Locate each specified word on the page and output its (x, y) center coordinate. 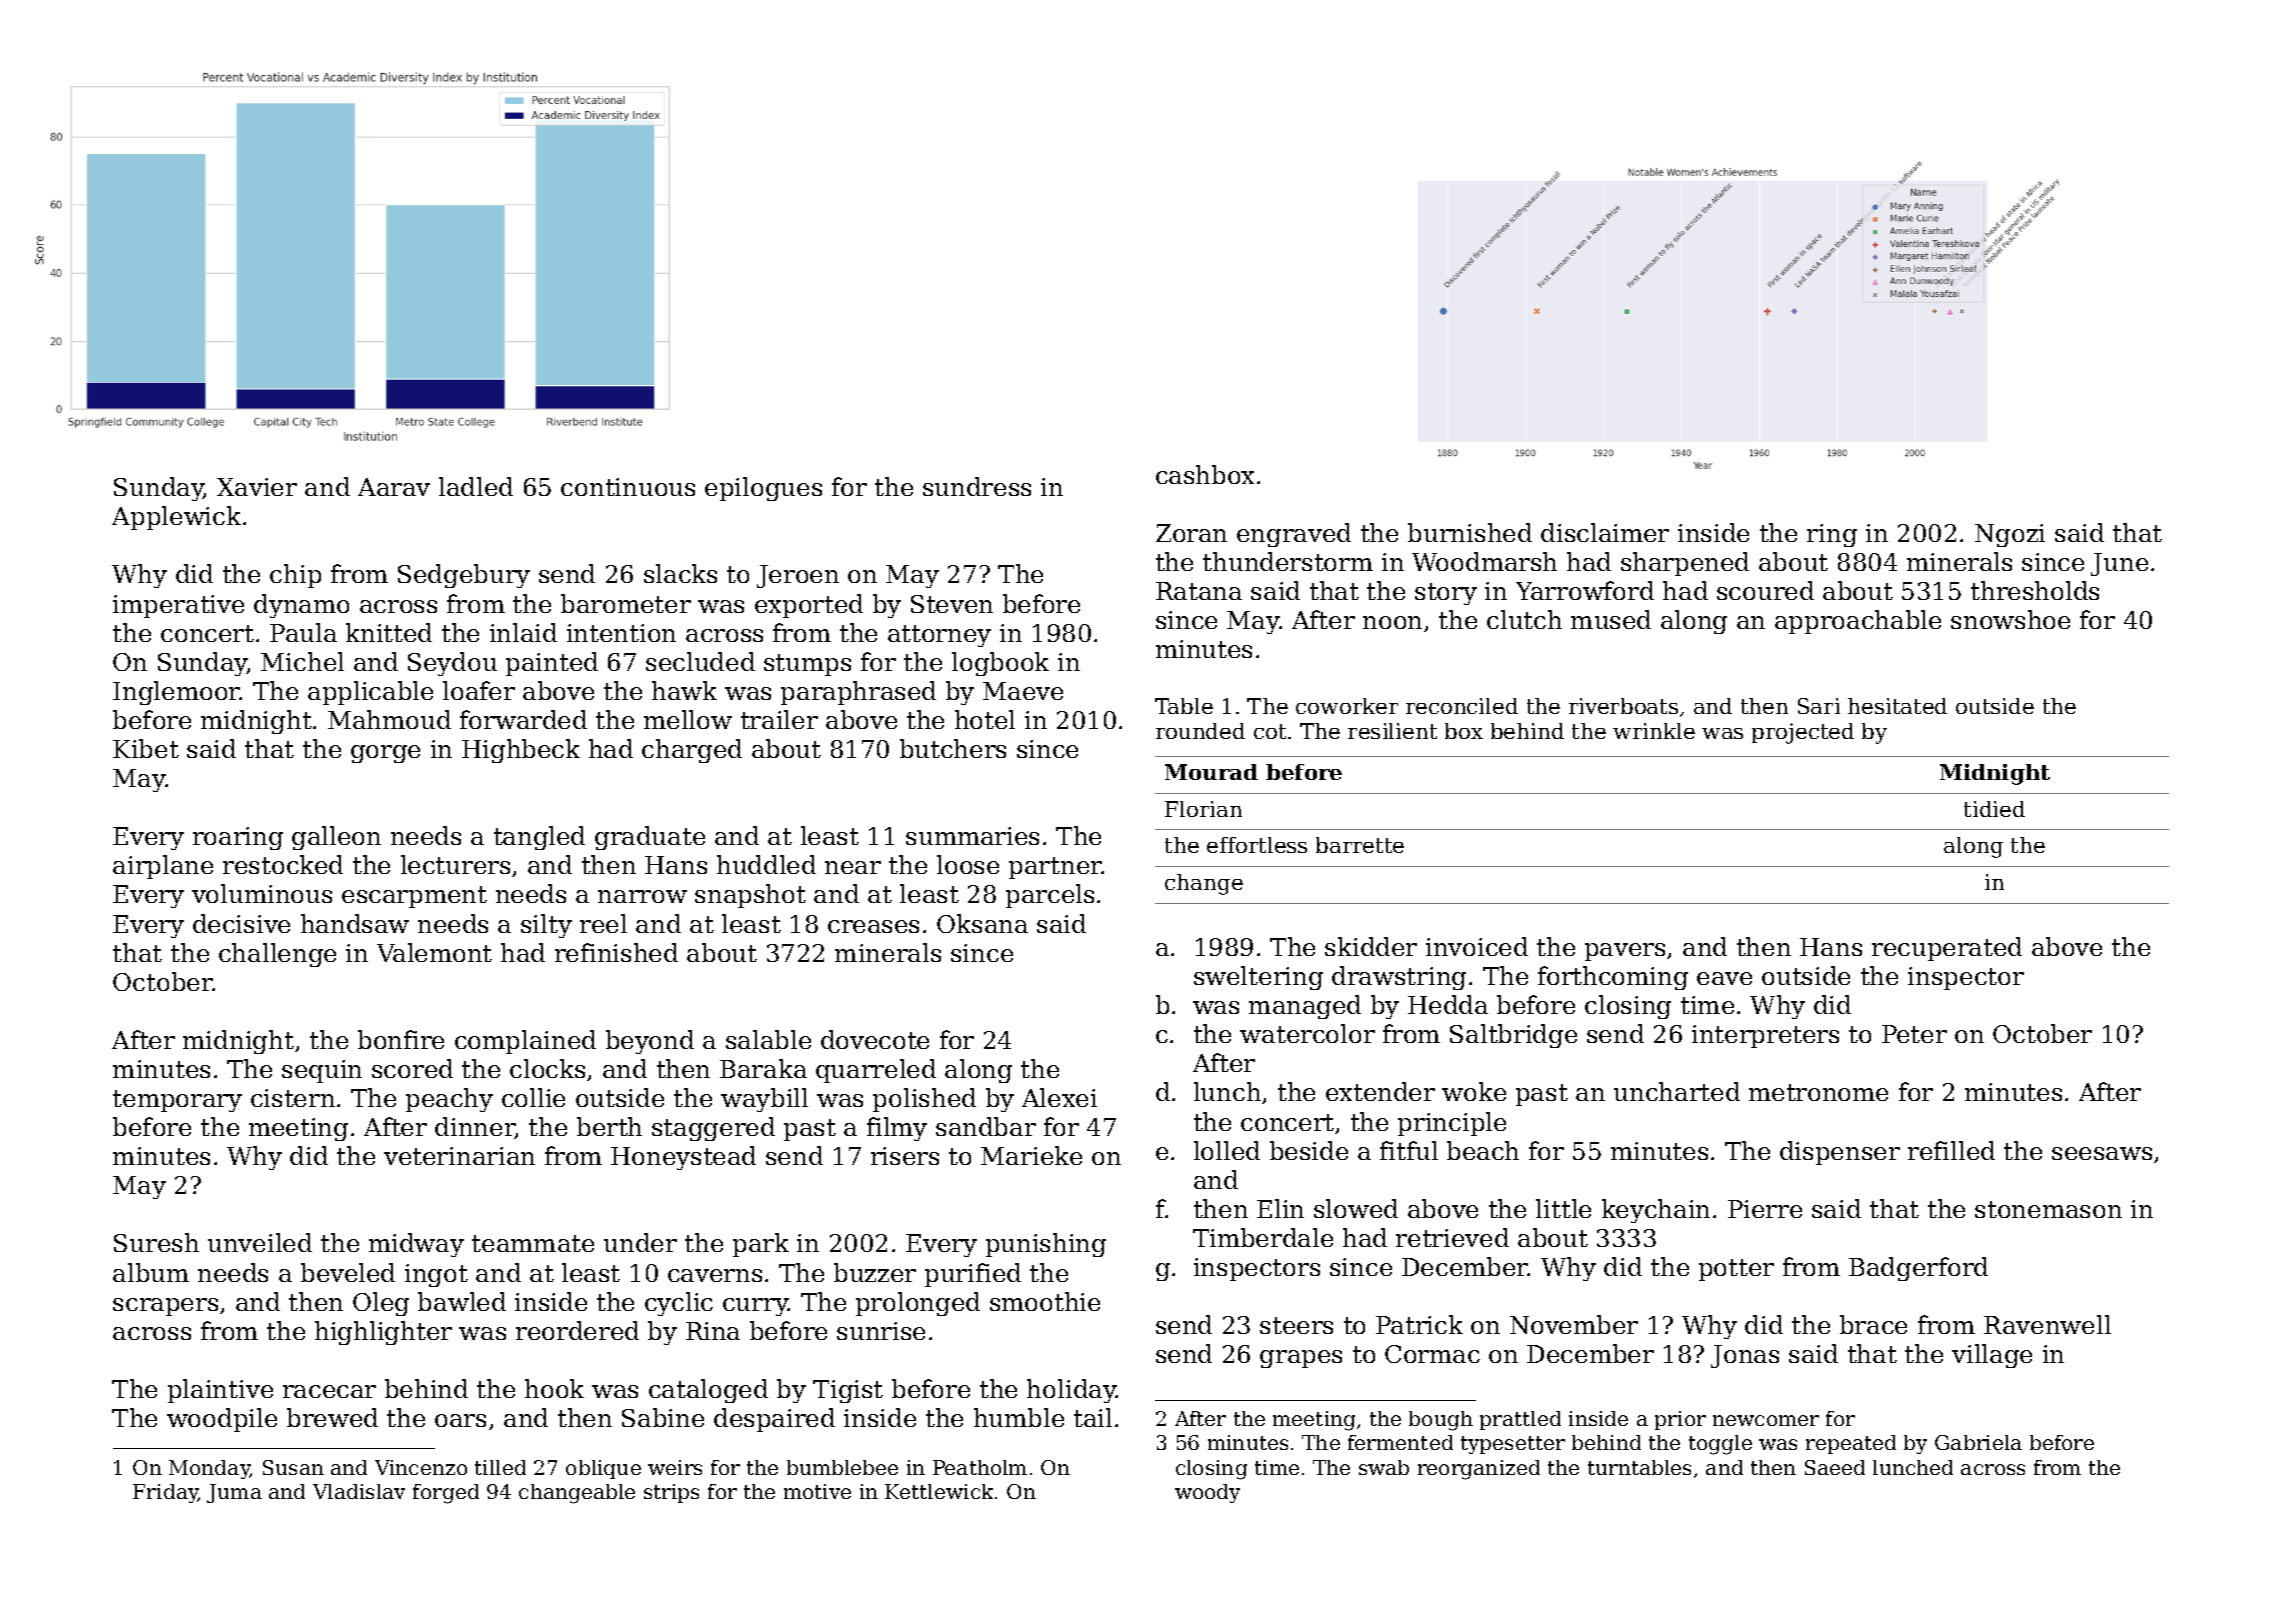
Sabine (663, 1417)
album (151, 1272)
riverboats (1623, 706)
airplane (163, 867)
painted (552, 664)
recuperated (1947, 949)
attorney (939, 636)
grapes (1301, 1359)
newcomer (1766, 1420)
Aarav (394, 487)
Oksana (982, 923)
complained (525, 1042)
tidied (1994, 809)
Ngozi (2010, 535)
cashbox (1205, 474)
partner (1055, 868)
